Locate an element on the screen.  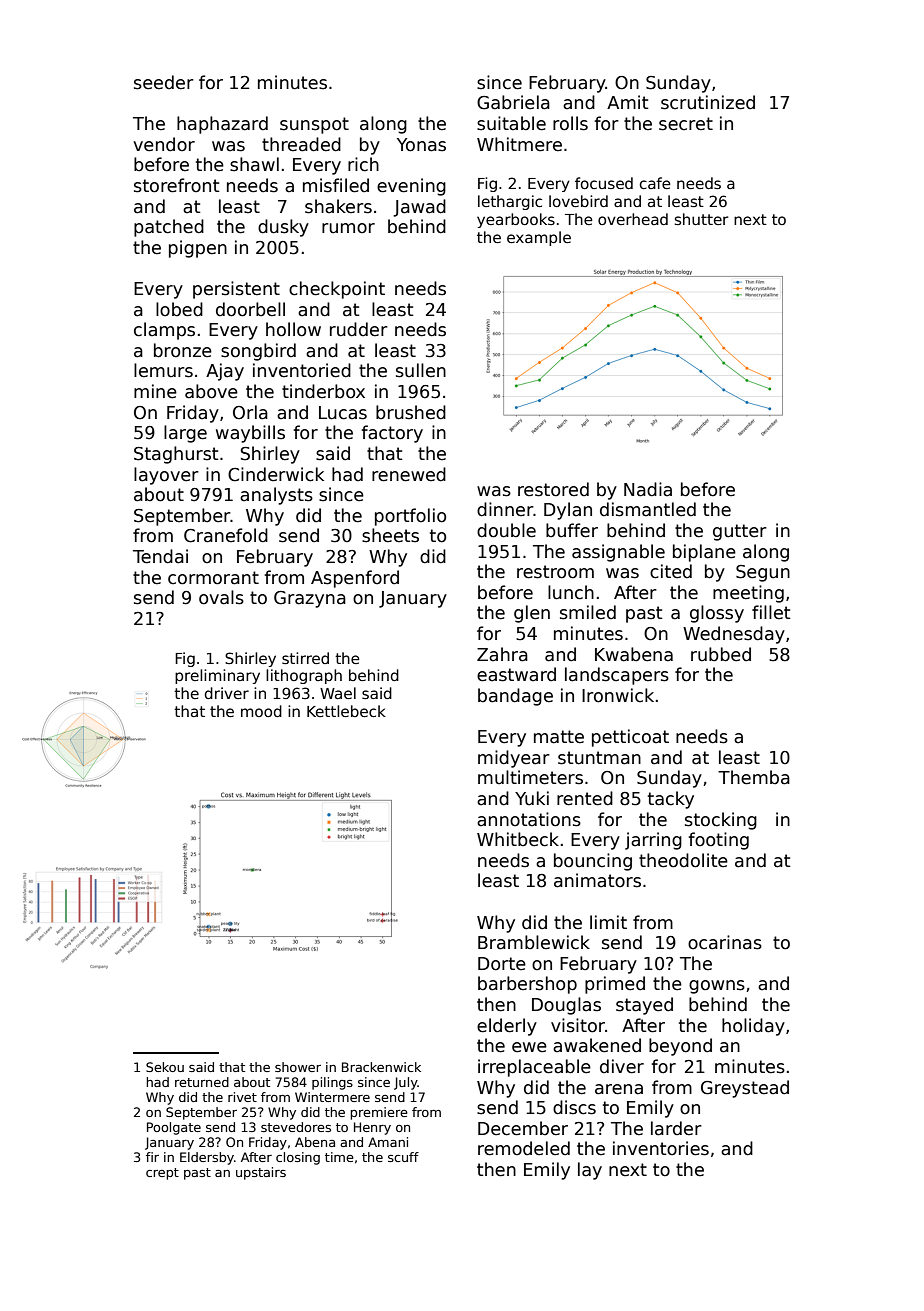
Staghurst is located at coordinates (176, 455).
